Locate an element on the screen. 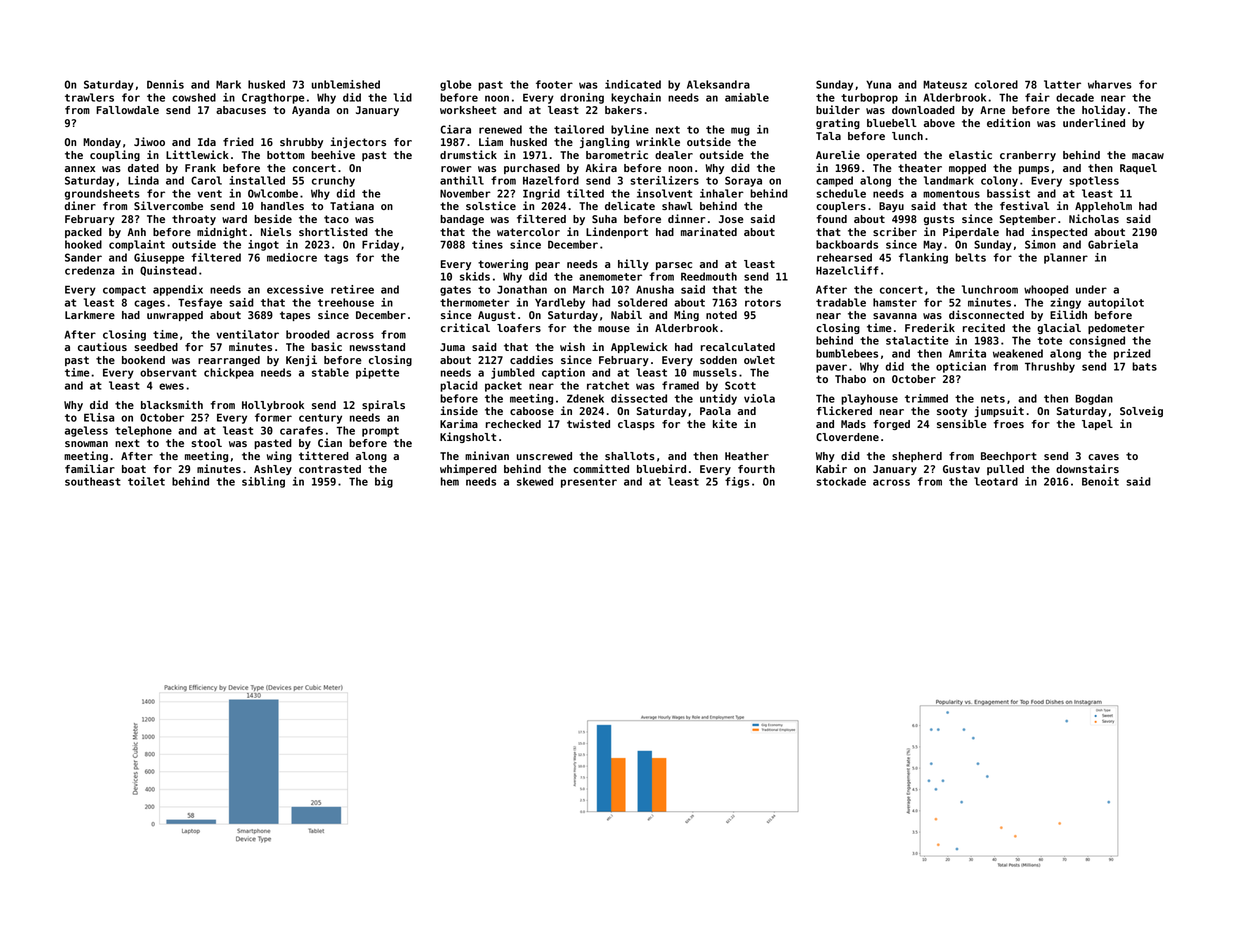  owlet is located at coordinates (759, 360).
